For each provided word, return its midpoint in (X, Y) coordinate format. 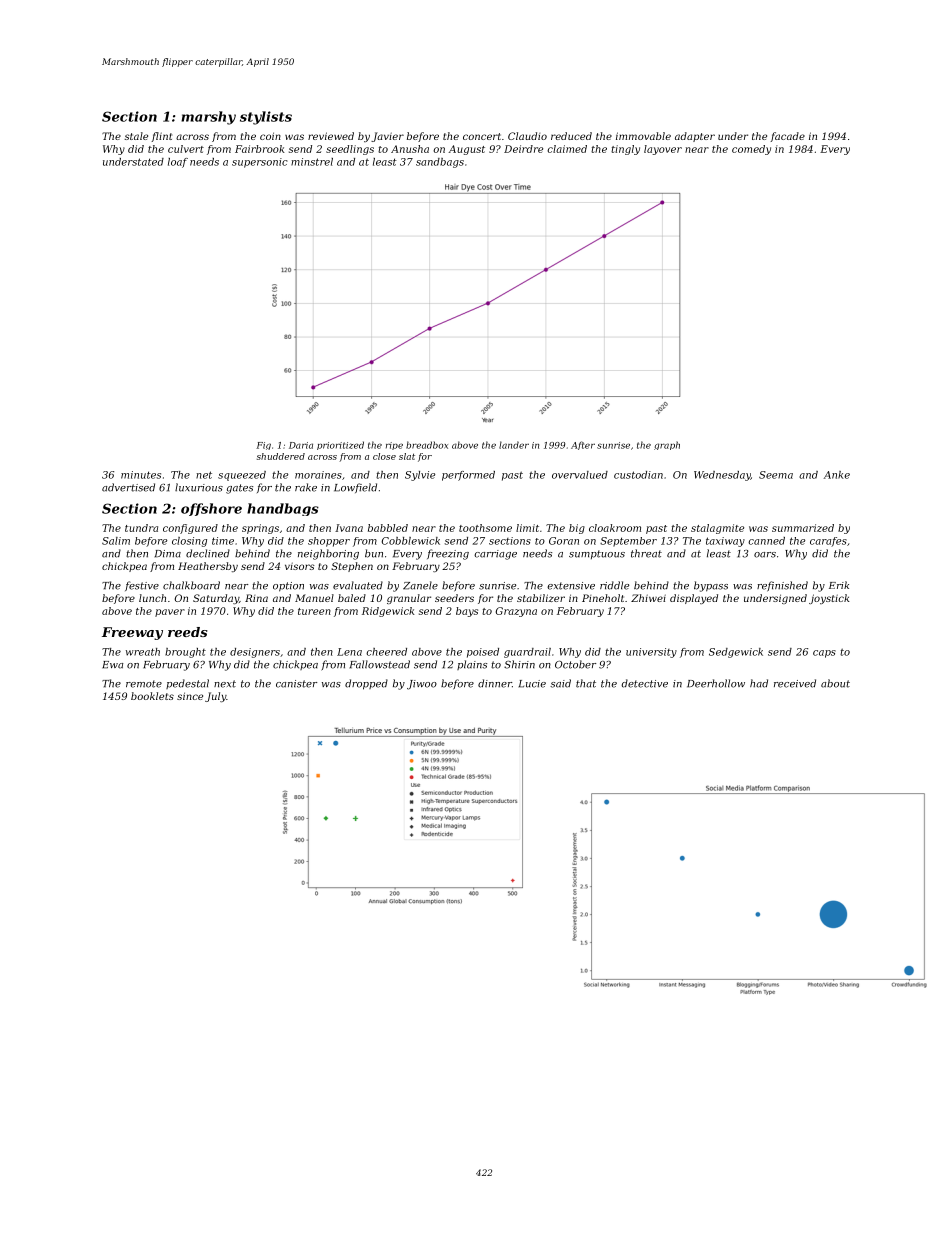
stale (136, 136)
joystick (829, 599)
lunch (152, 598)
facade (788, 137)
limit (527, 528)
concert (482, 136)
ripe (394, 446)
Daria (301, 445)
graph (667, 445)
